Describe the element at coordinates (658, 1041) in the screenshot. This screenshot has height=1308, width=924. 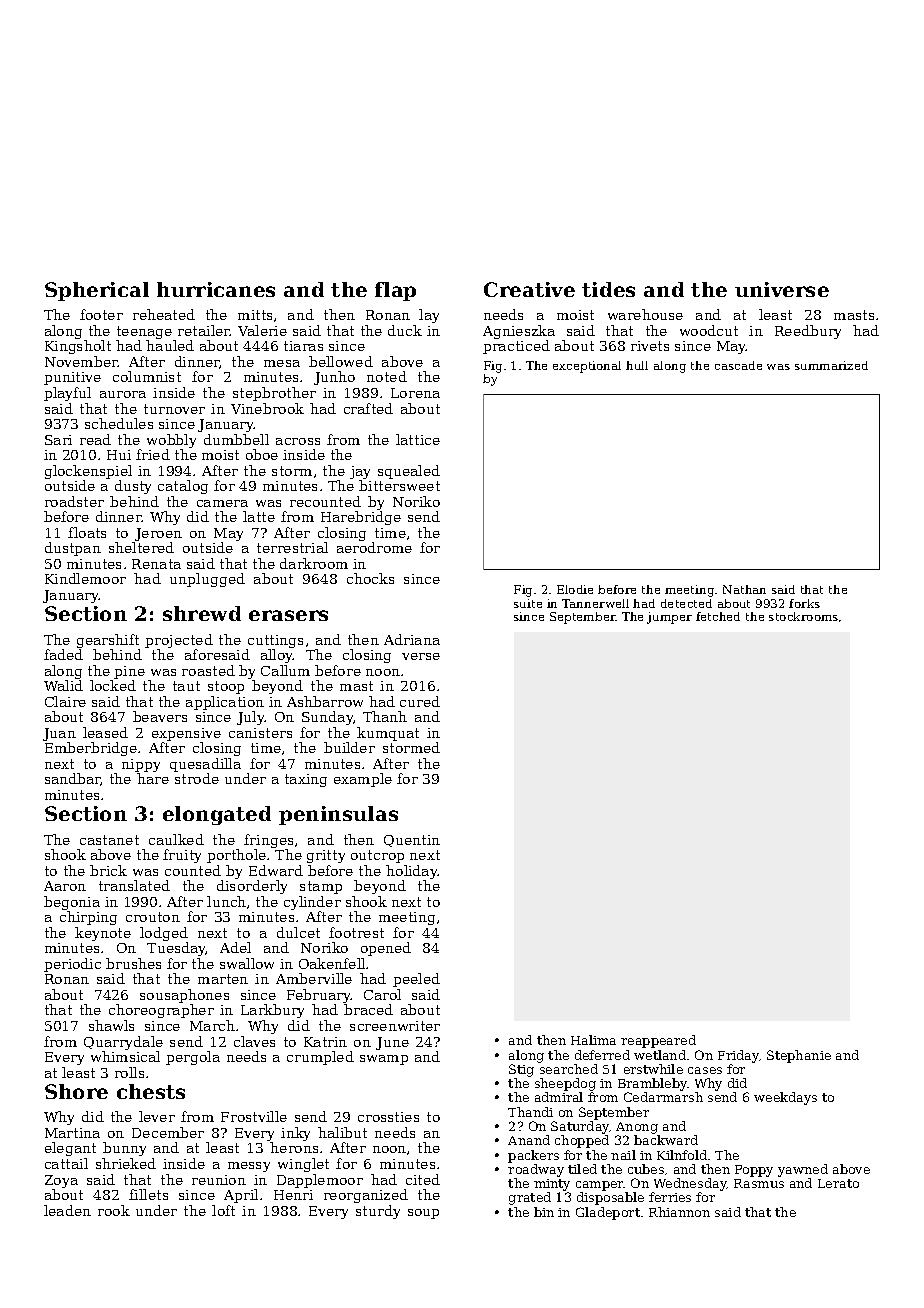
I see `reappeared` at that location.
